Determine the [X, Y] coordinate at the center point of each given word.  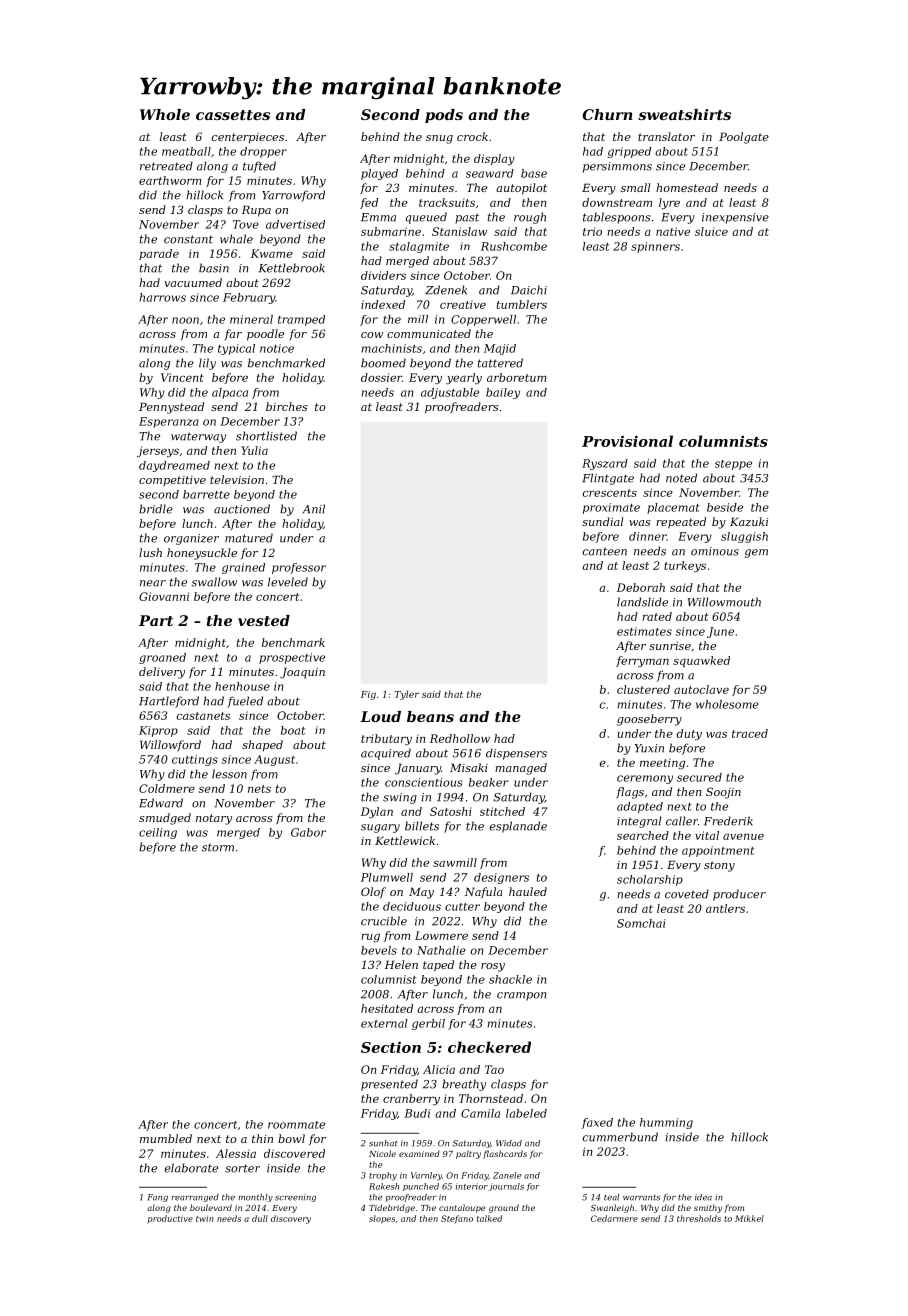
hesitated [387, 1008]
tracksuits [447, 202]
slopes [382, 1219]
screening [295, 1198]
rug [370, 937]
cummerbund [620, 1137]
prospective [292, 658]
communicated [429, 333]
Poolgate [744, 138]
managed [521, 769]
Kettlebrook [292, 268]
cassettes [233, 115]
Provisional [627, 441]
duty [689, 734]
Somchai [641, 923]
